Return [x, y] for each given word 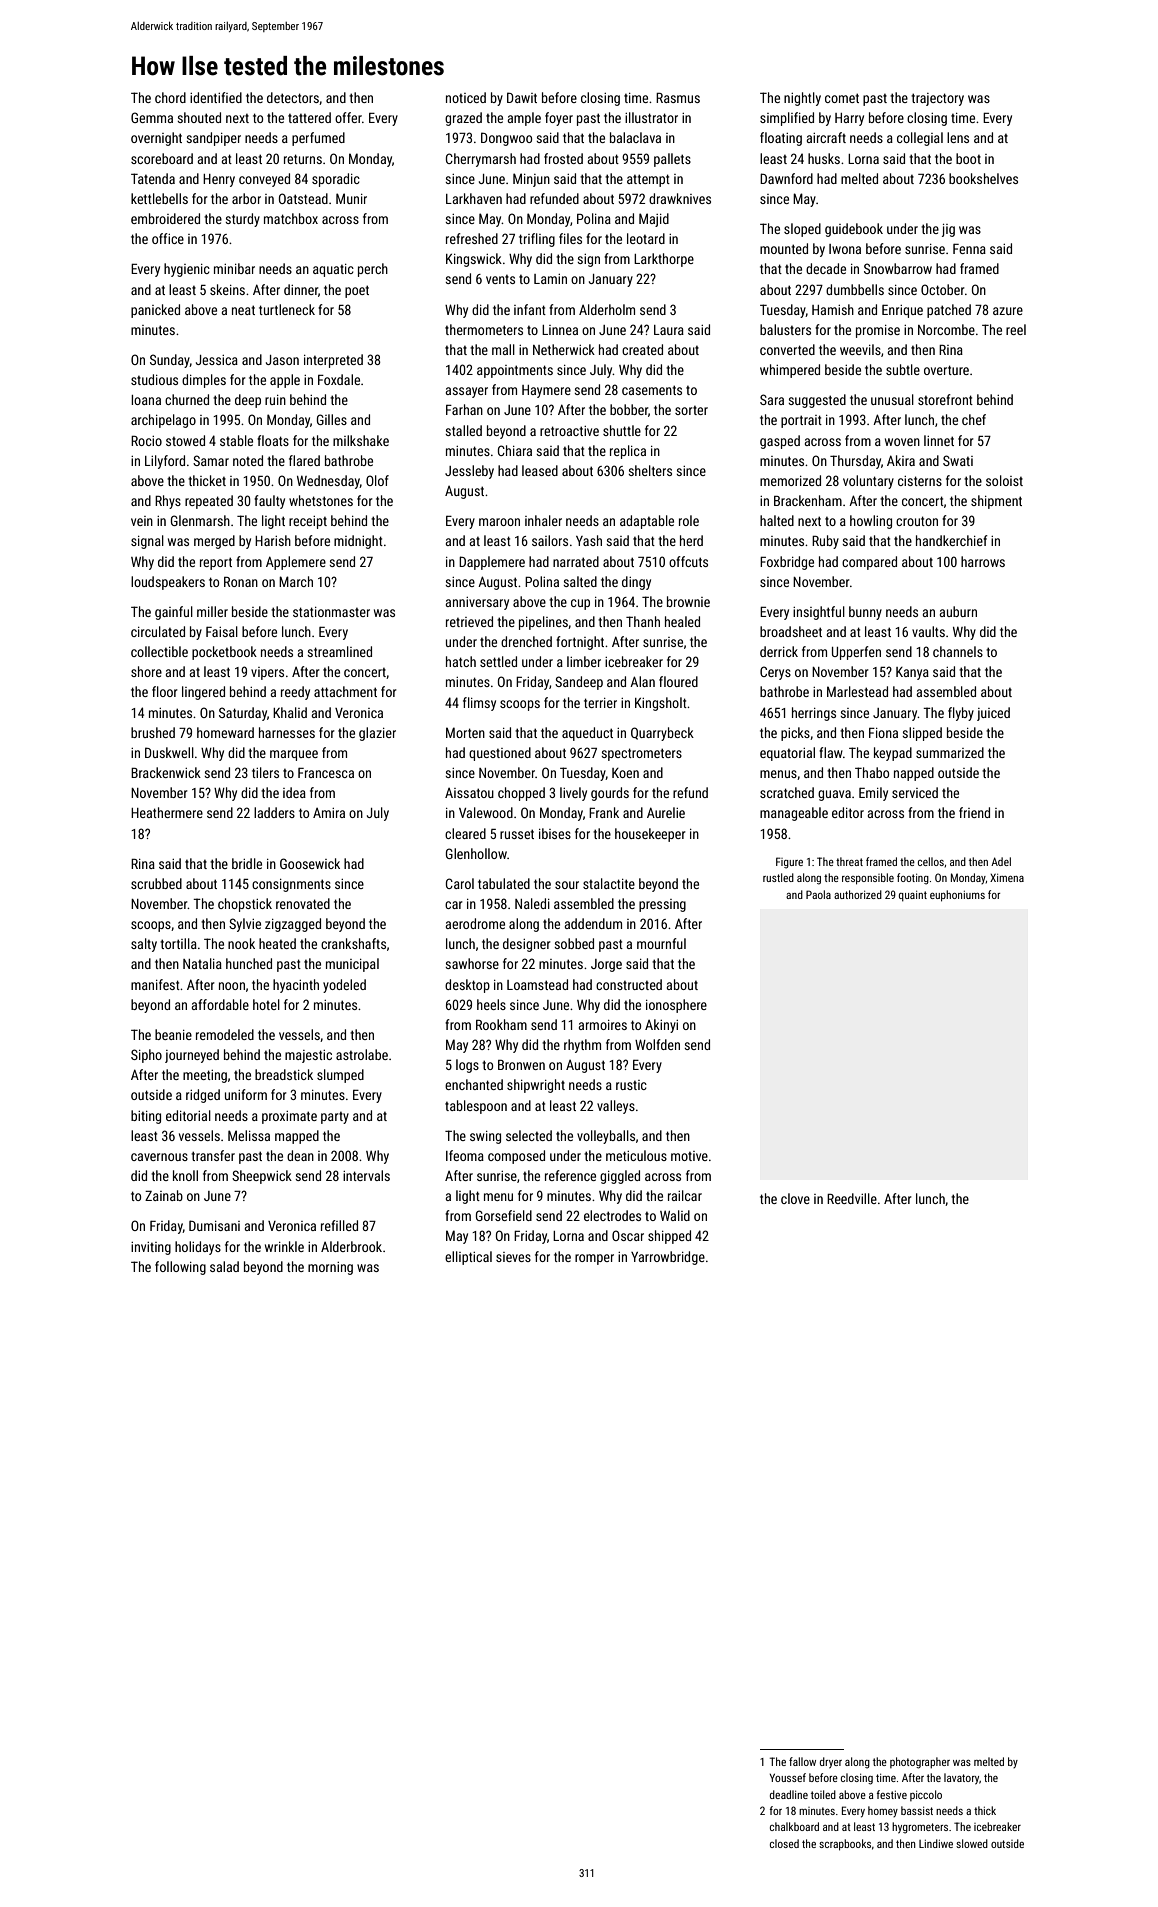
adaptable [647, 522]
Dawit [522, 97]
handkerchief [952, 540]
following [180, 1268]
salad [224, 1266]
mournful [661, 943]
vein [142, 521]
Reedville [852, 1198]
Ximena [1007, 878]
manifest [155, 984]
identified [216, 97]
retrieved [469, 621]
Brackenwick [166, 772]
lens [958, 137]
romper [594, 1259]
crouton [917, 521]
